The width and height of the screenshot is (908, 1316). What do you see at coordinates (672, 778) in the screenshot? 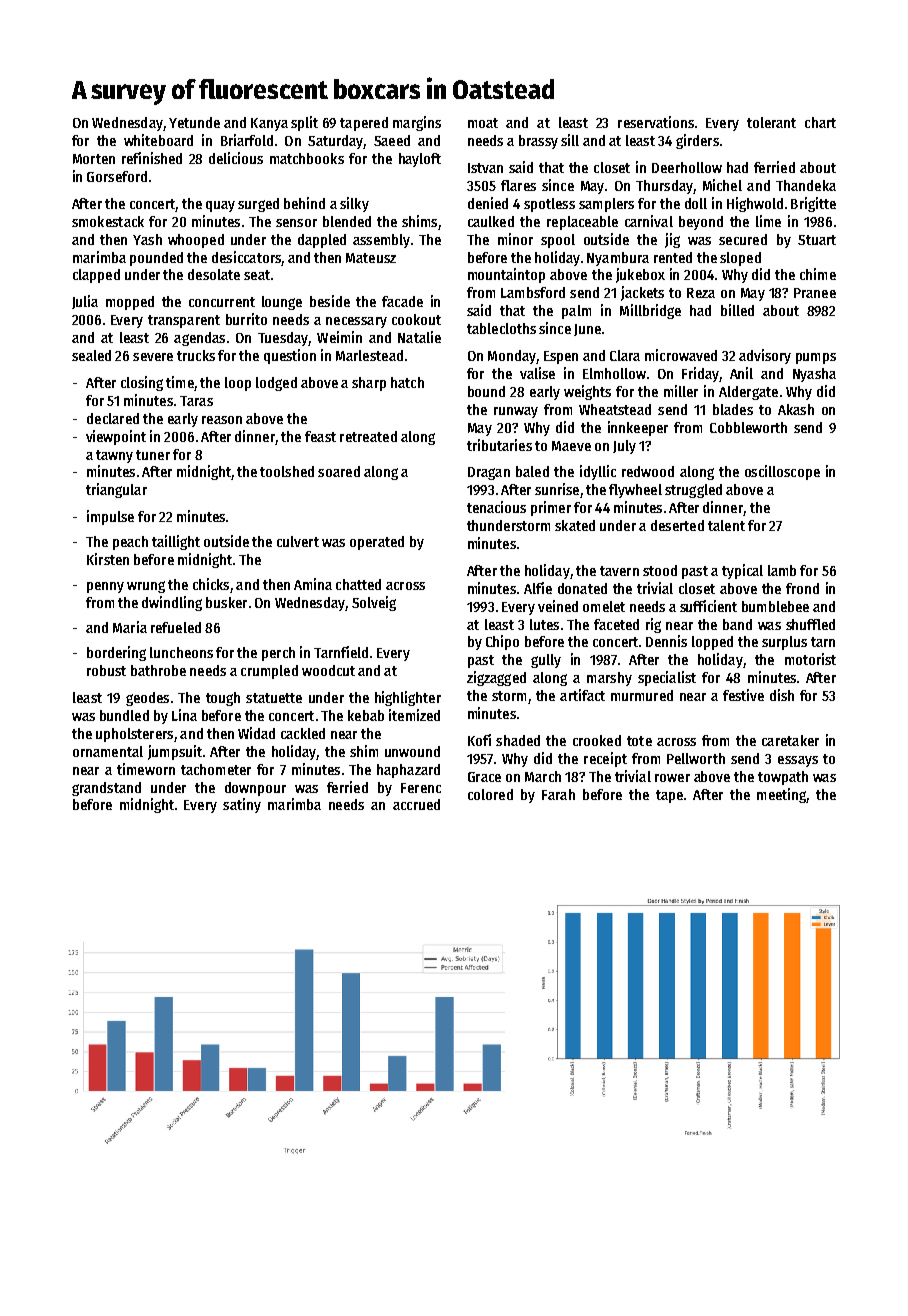
I see `rower` at bounding box center [672, 778].
